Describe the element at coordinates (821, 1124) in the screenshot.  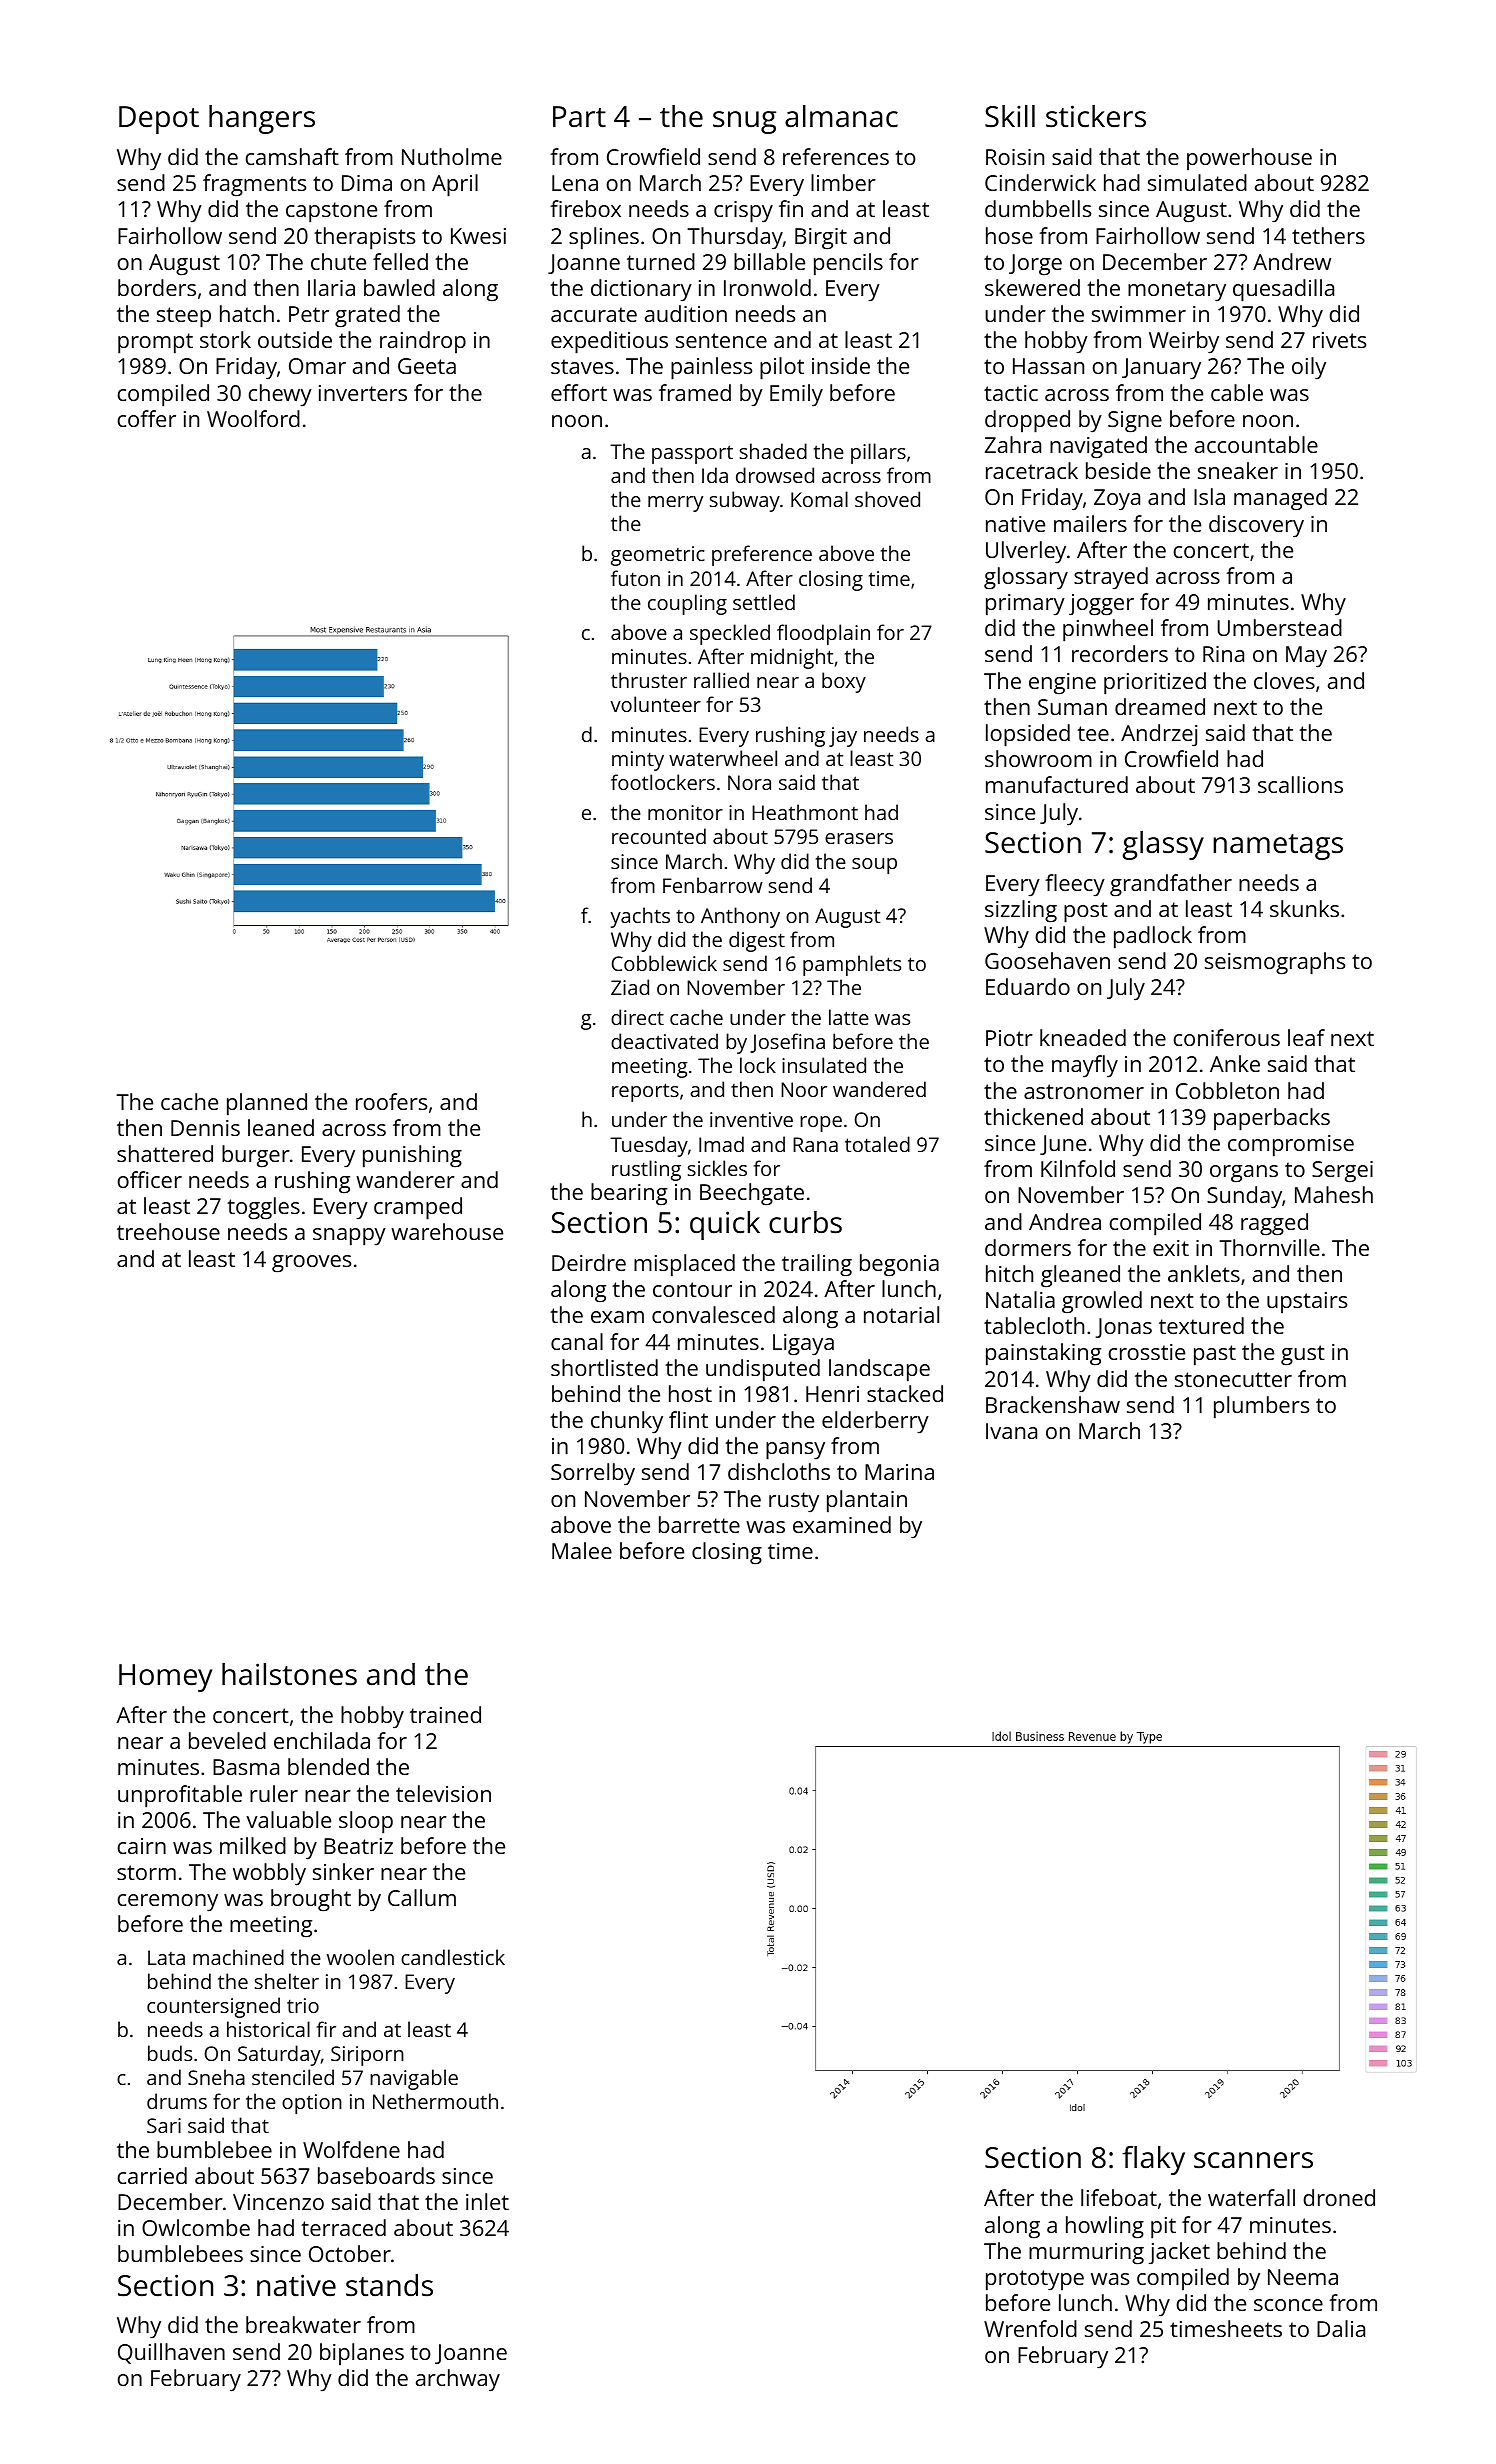
I see `rope` at that location.
